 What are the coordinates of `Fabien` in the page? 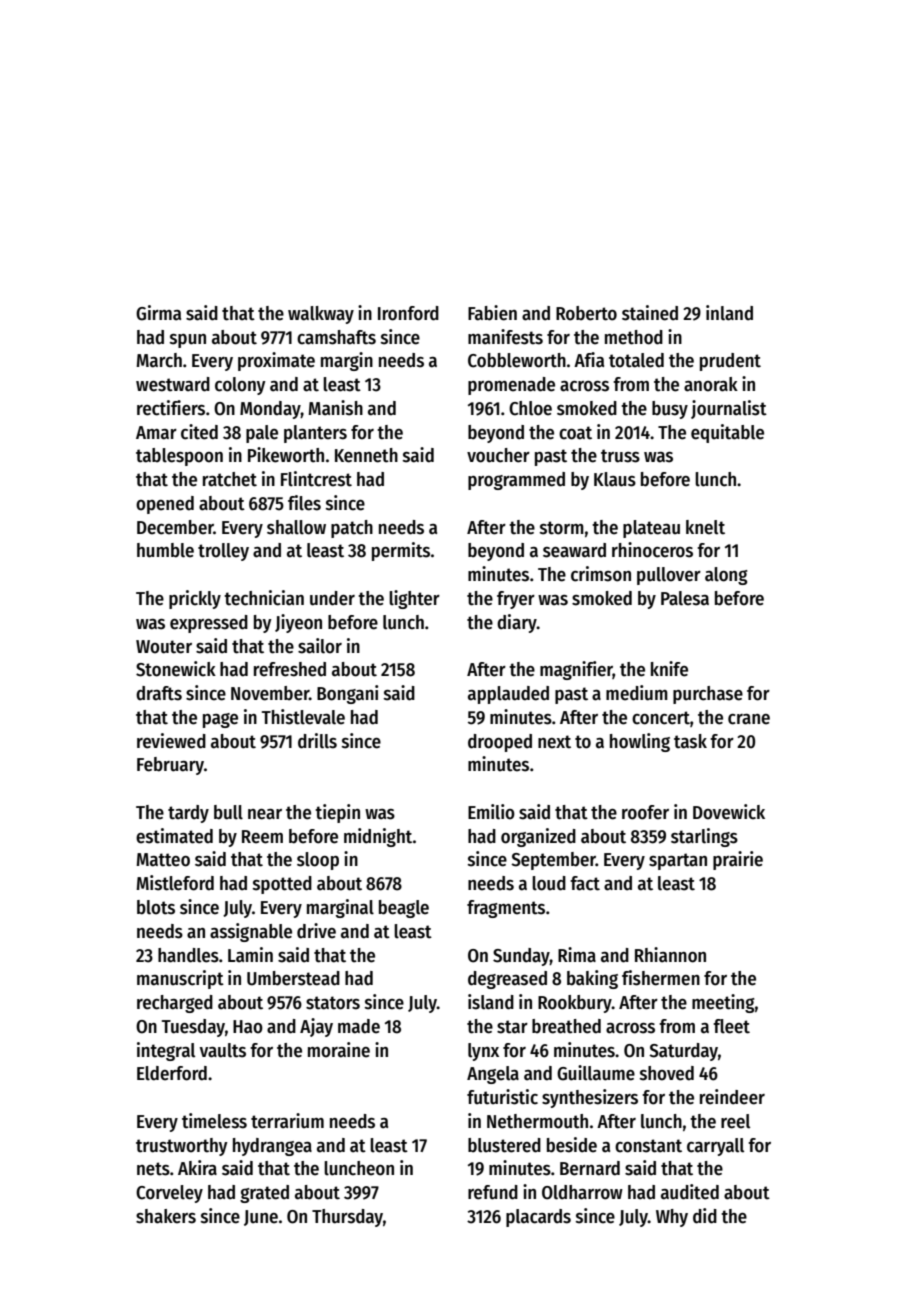 It's located at (492, 313).
